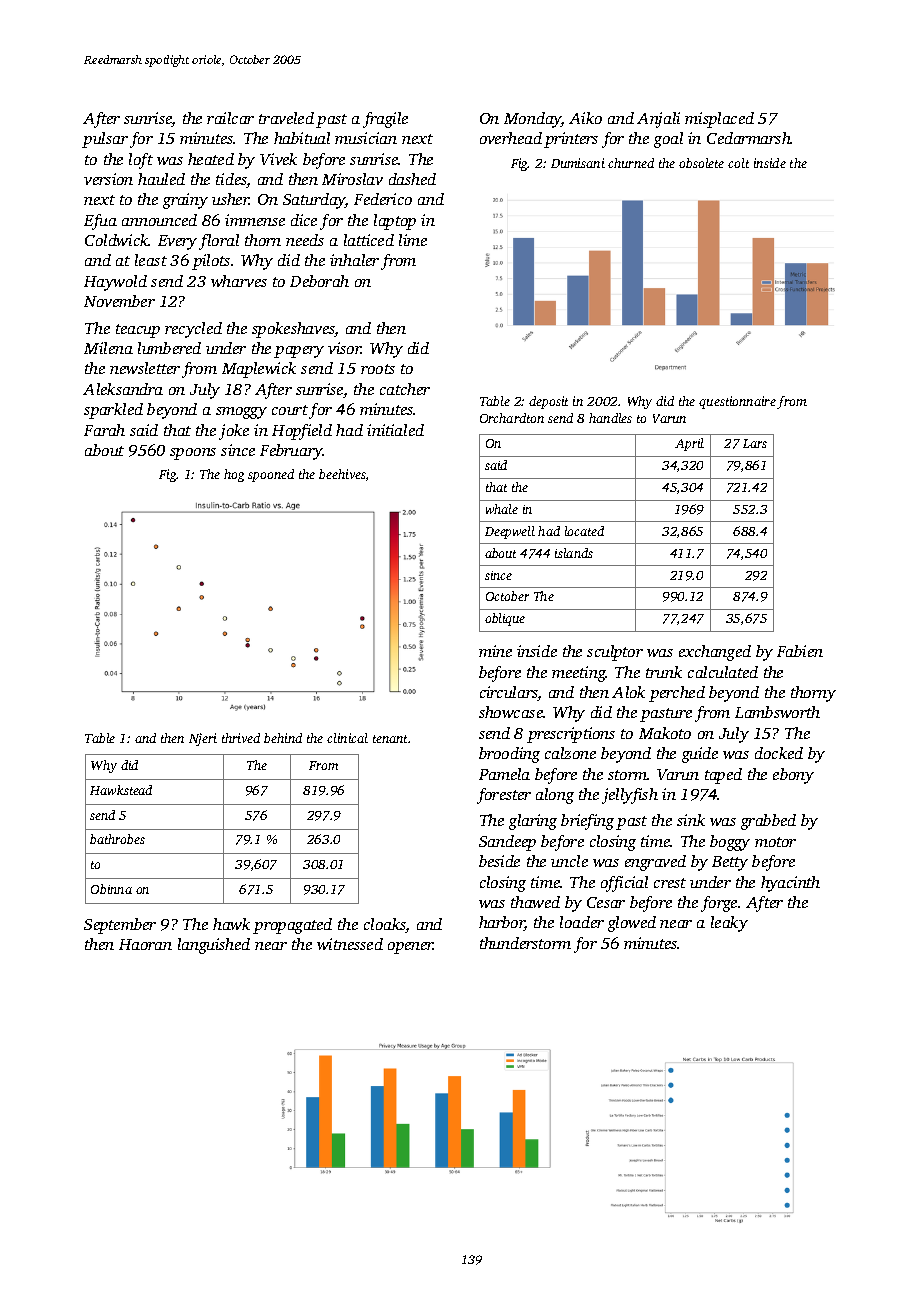 The image size is (924, 1308). I want to click on bathrobes, so click(117, 839).
